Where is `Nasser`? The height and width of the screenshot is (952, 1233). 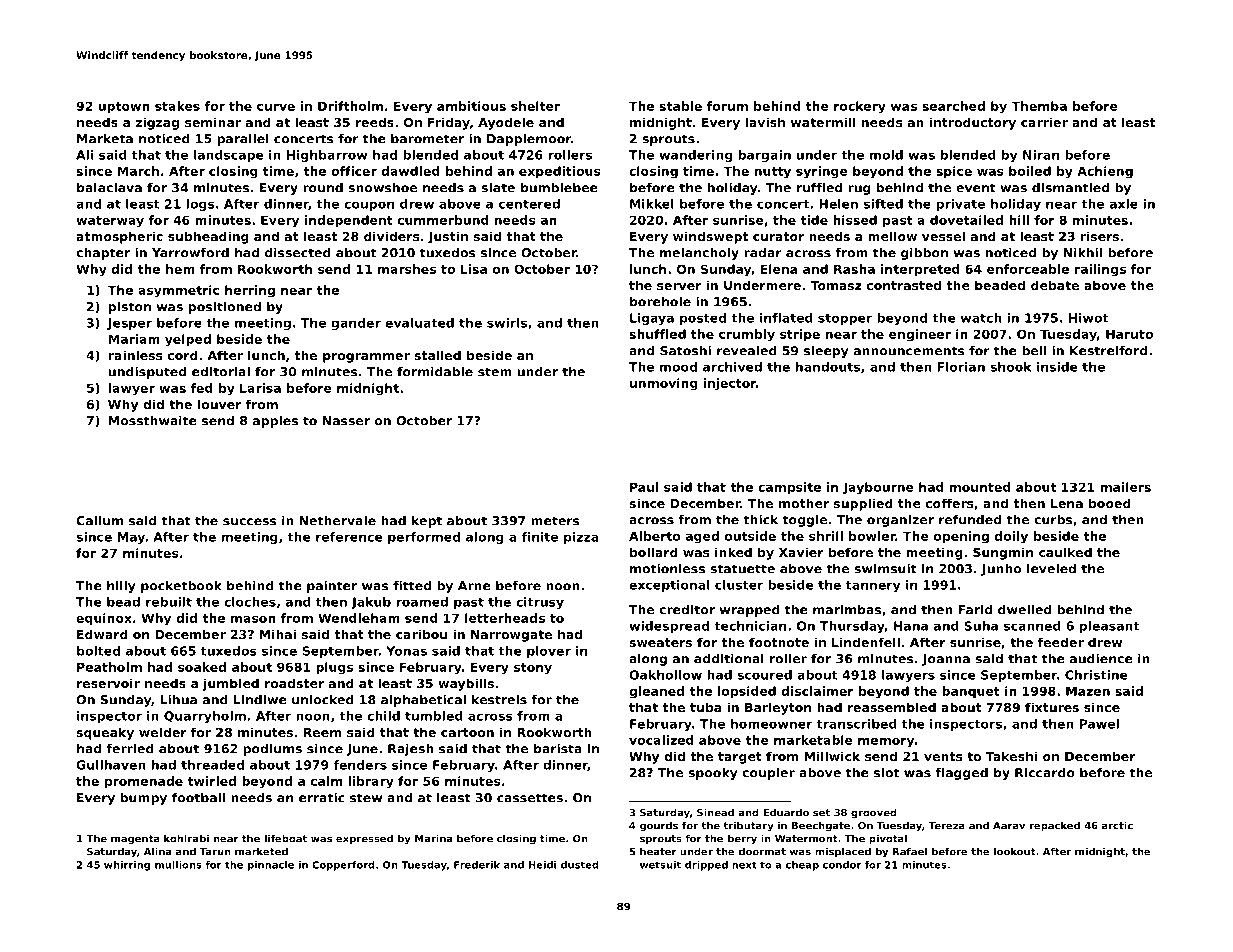 Nasser is located at coordinates (346, 421).
